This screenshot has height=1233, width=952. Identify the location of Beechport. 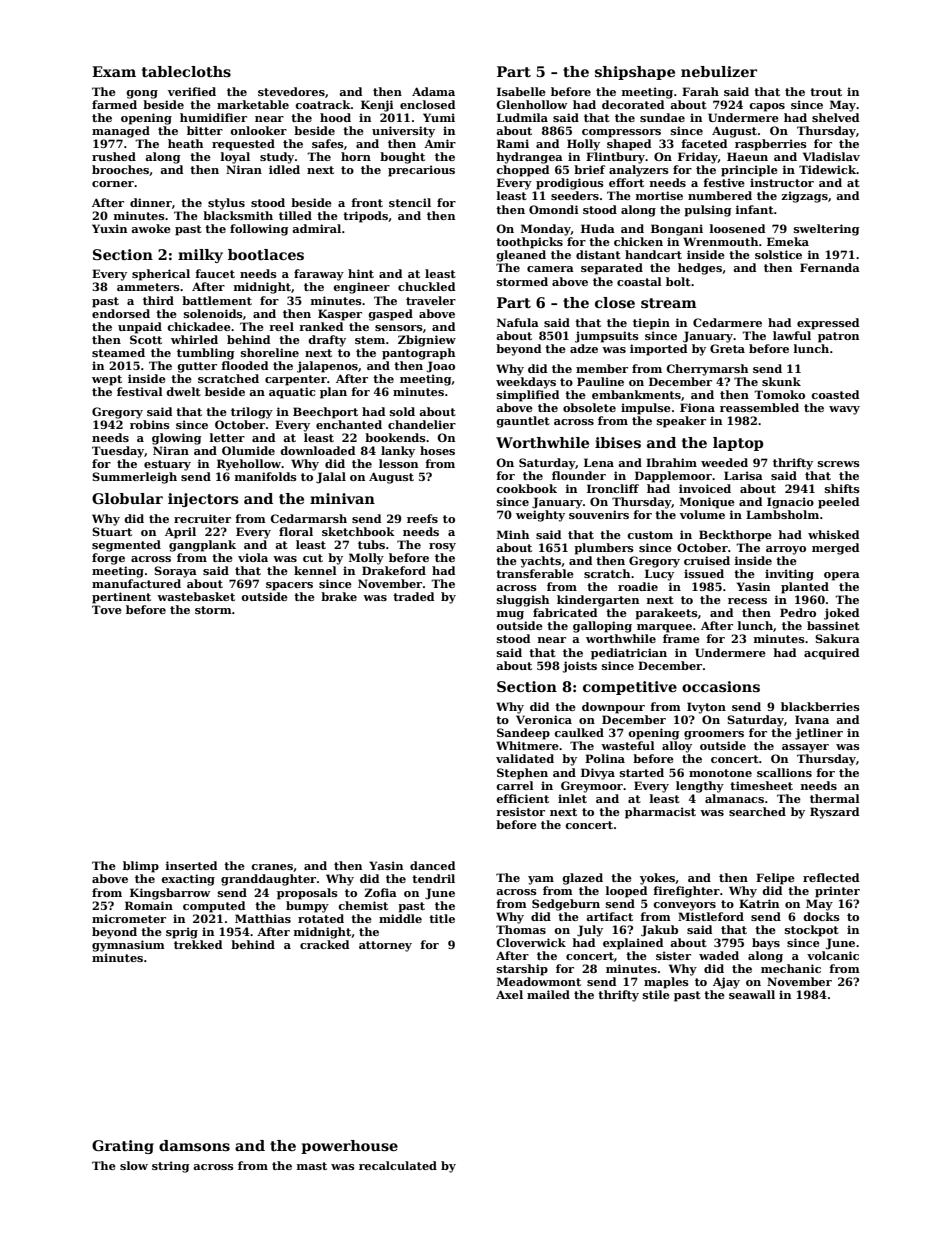
(325, 413).
